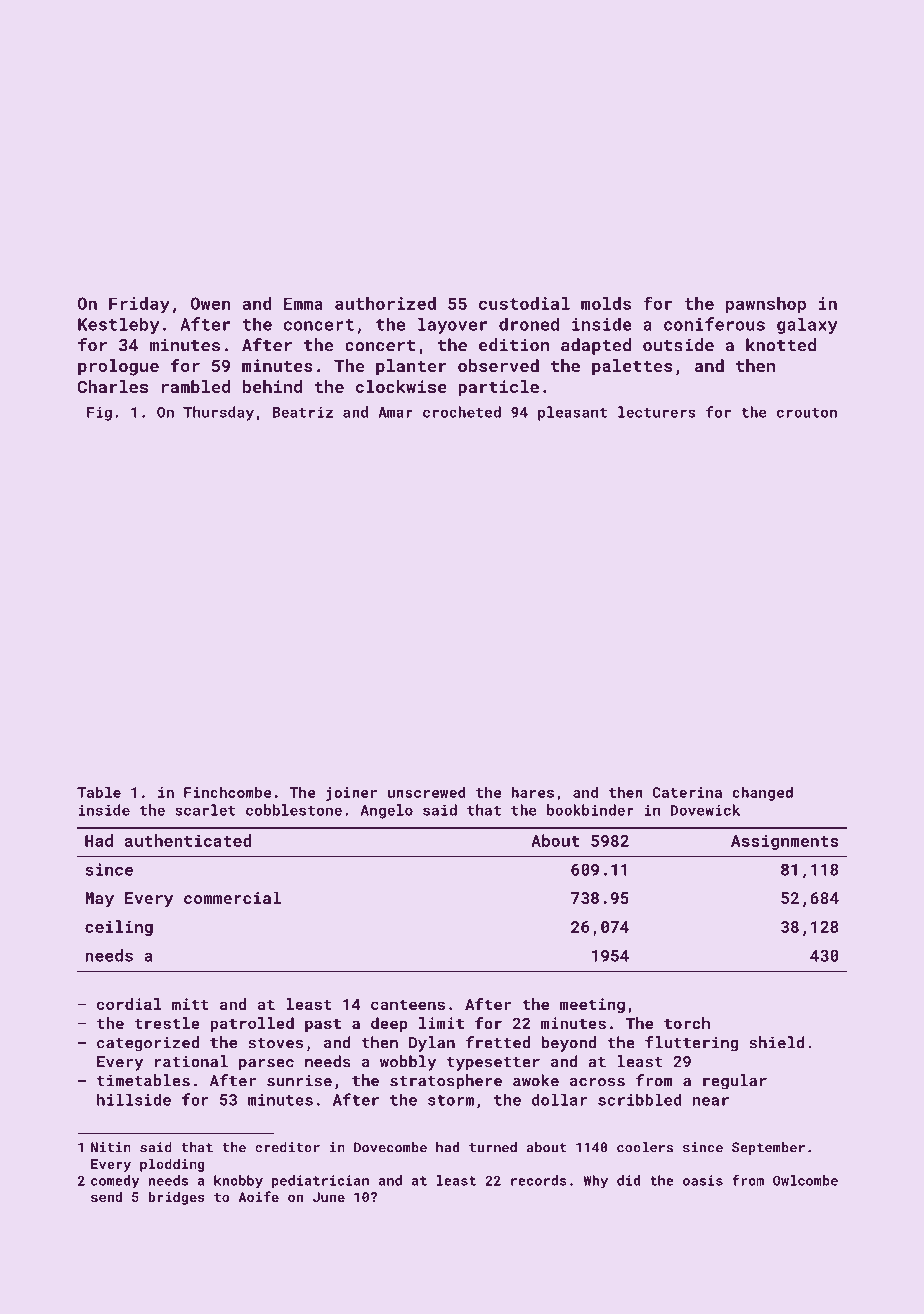  What do you see at coordinates (777, 1042) in the screenshot?
I see `shield` at bounding box center [777, 1042].
